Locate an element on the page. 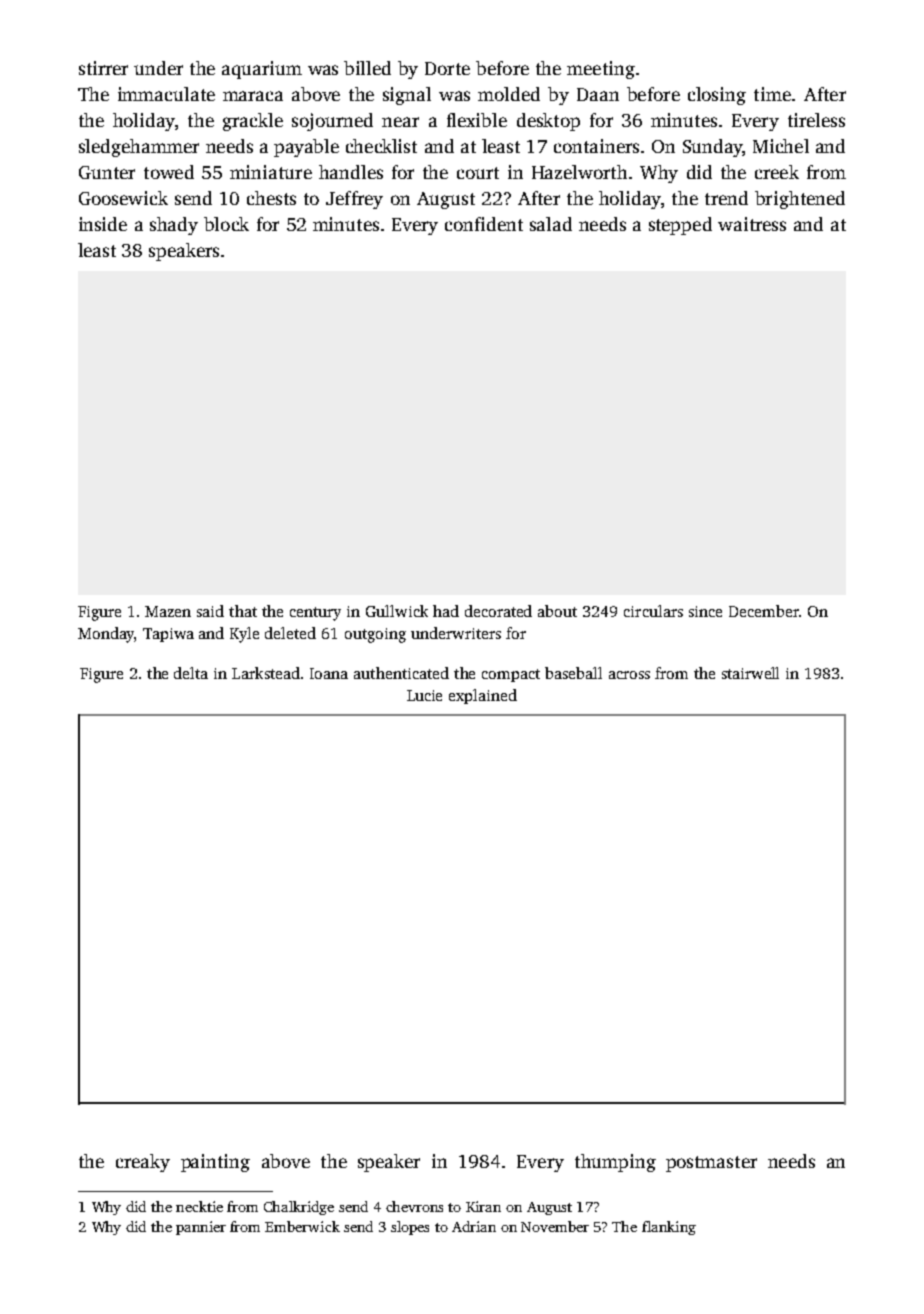 The image size is (924, 1314). chevrons is located at coordinates (414, 1206).
